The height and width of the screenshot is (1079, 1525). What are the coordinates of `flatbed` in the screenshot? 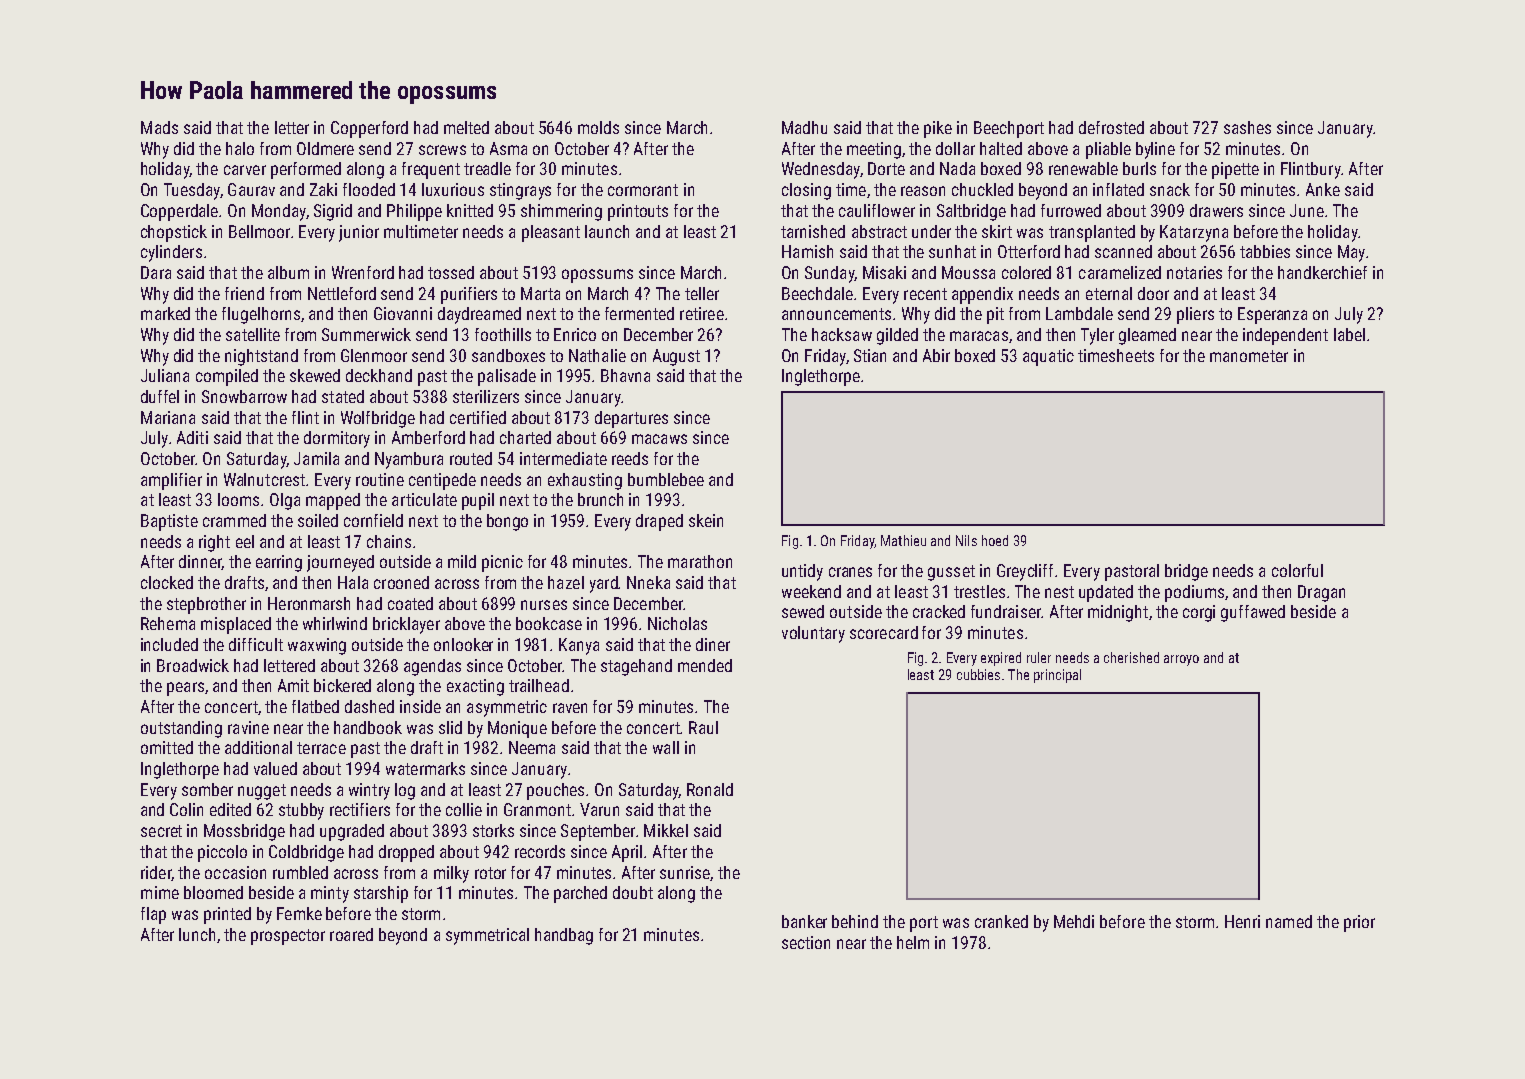 It's located at (315, 706).
